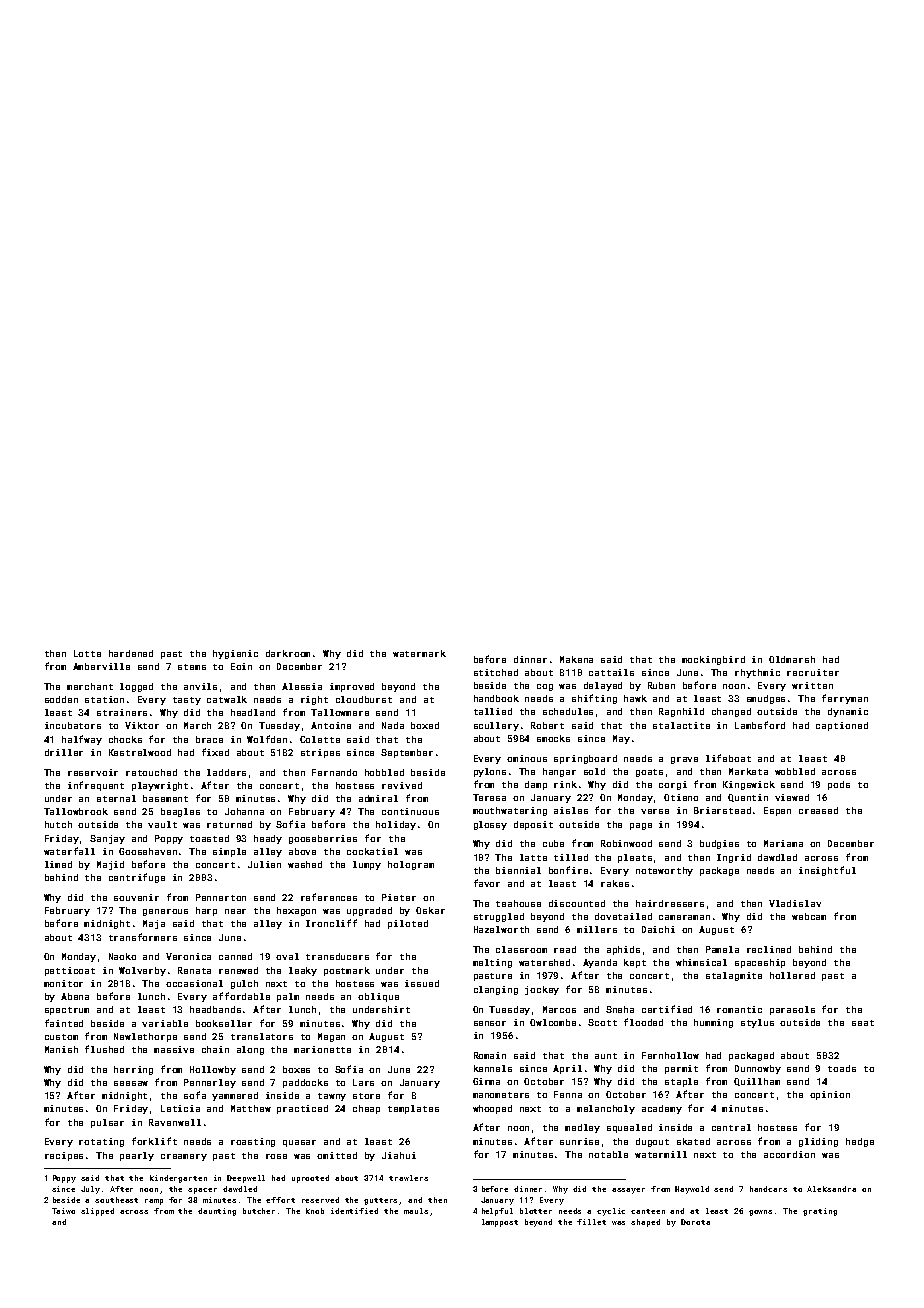 The image size is (924, 1308). What do you see at coordinates (830, 1095) in the screenshot?
I see `opinion` at bounding box center [830, 1095].
